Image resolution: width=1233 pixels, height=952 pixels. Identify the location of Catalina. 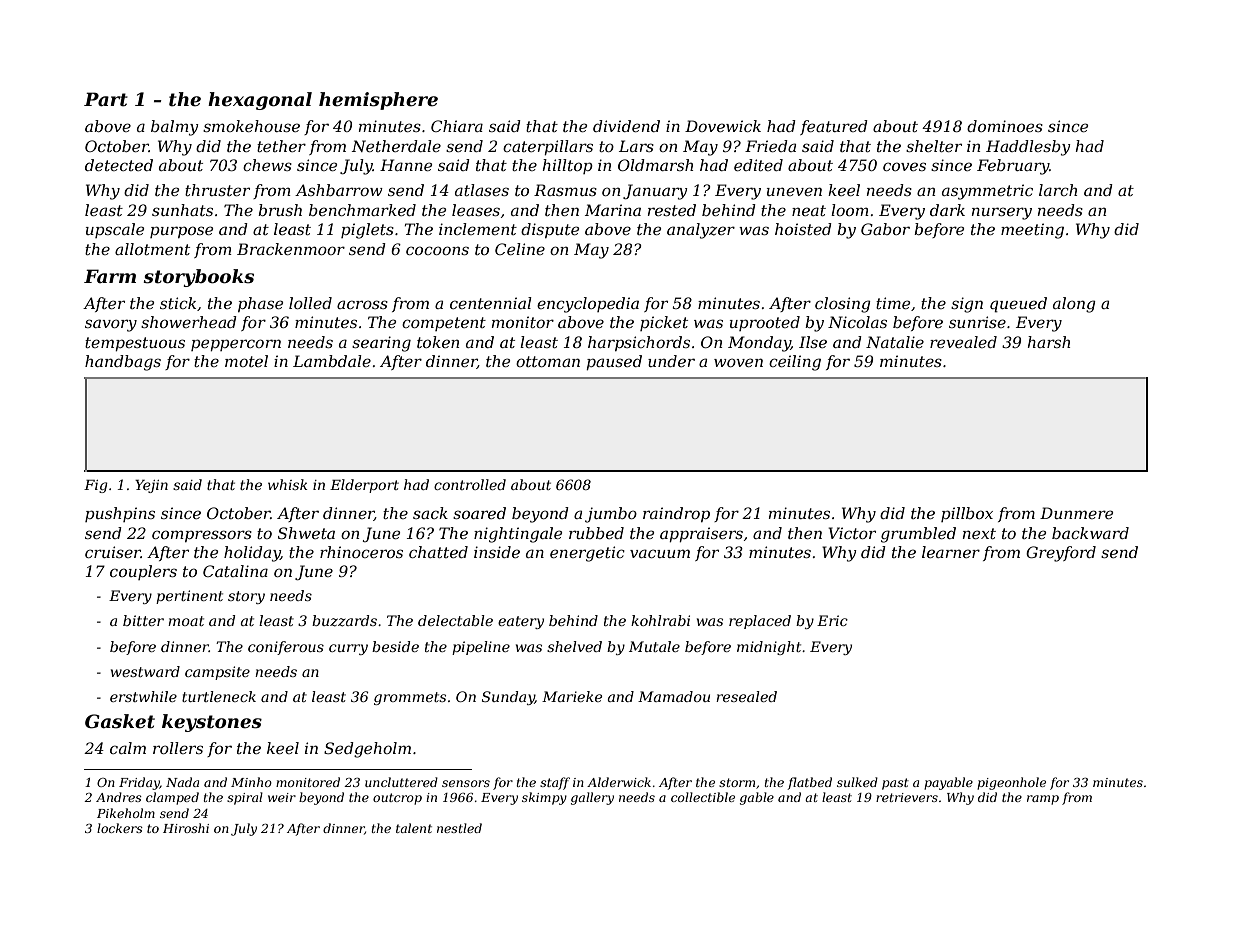
(235, 571).
